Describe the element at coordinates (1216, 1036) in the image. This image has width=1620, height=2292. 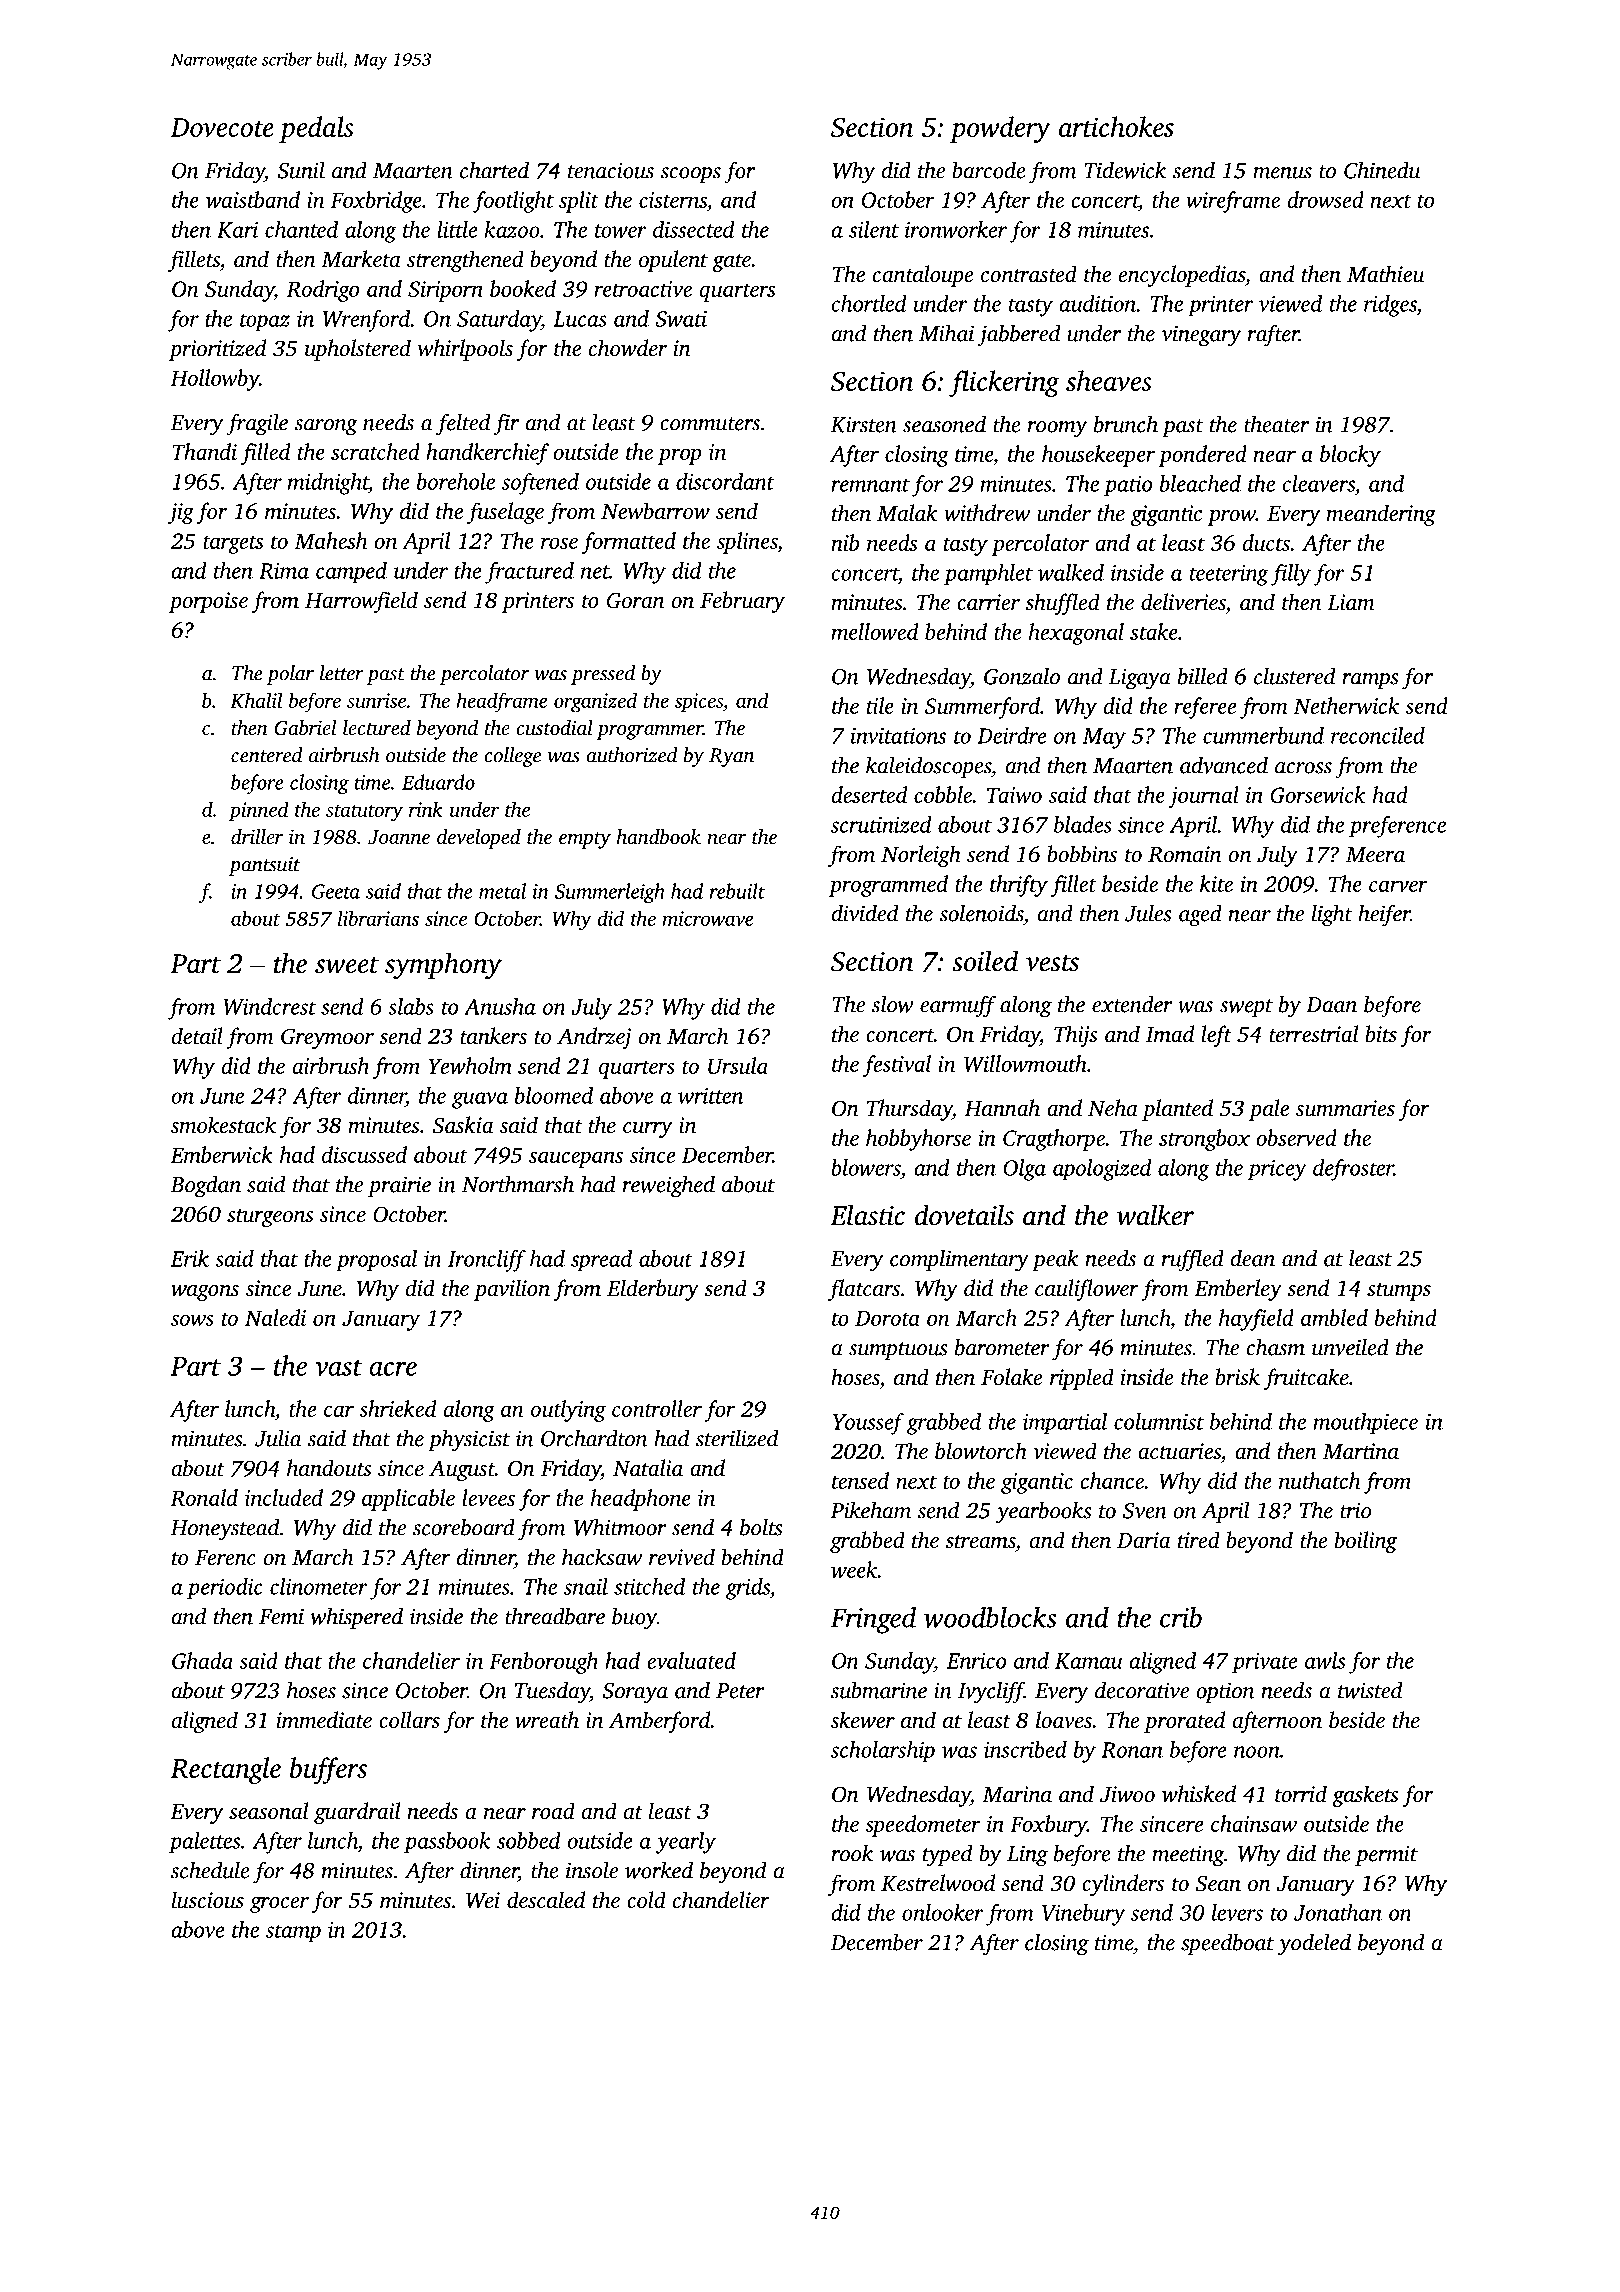
I see `left` at that location.
